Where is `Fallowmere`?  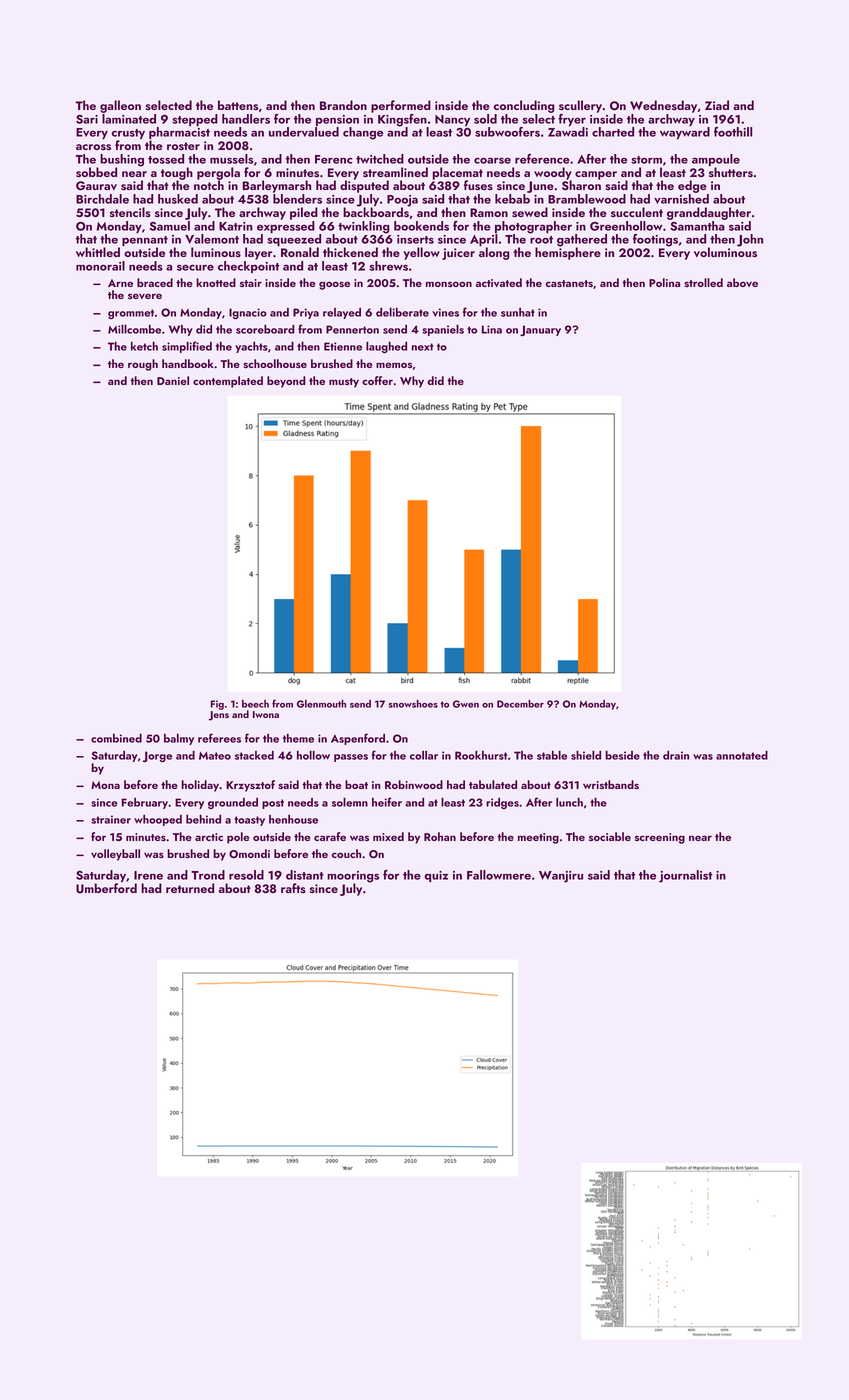 Fallowmere is located at coordinates (499, 875).
